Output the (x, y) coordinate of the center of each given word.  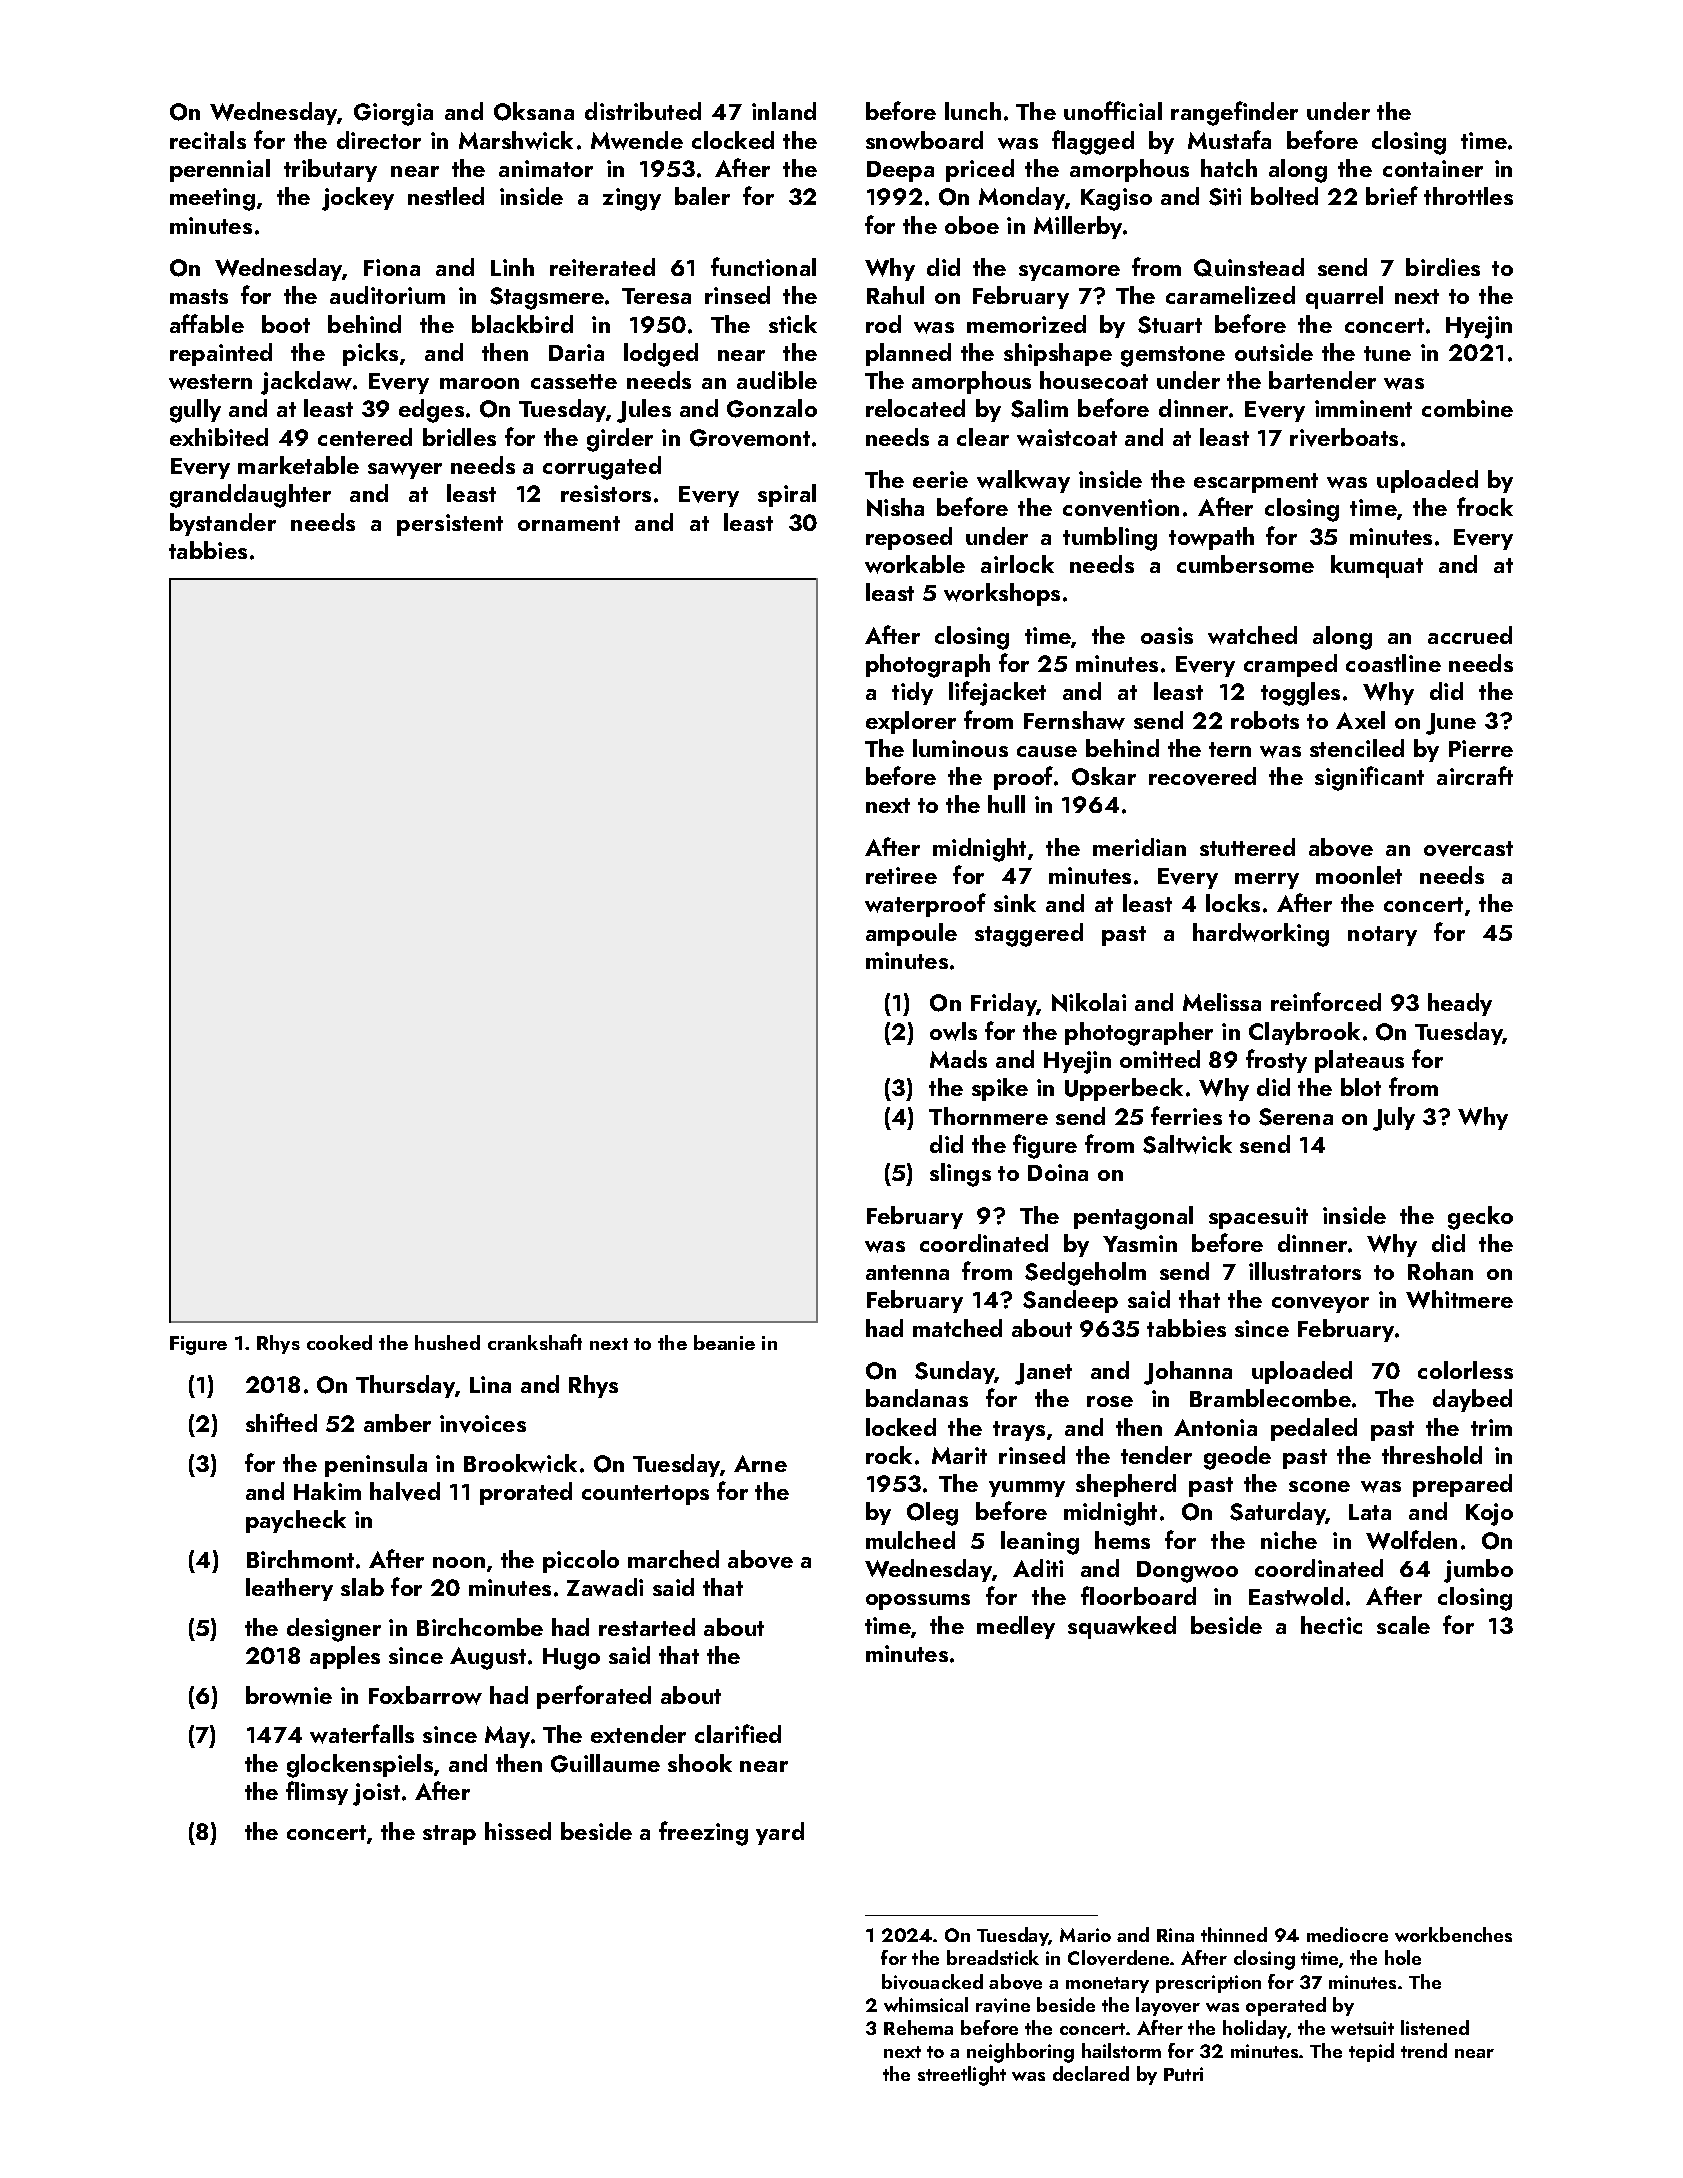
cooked (339, 1342)
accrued (1470, 635)
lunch (973, 111)
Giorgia (393, 114)
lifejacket (997, 693)
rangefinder (1234, 113)
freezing (703, 1833)
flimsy (317, 1793)
